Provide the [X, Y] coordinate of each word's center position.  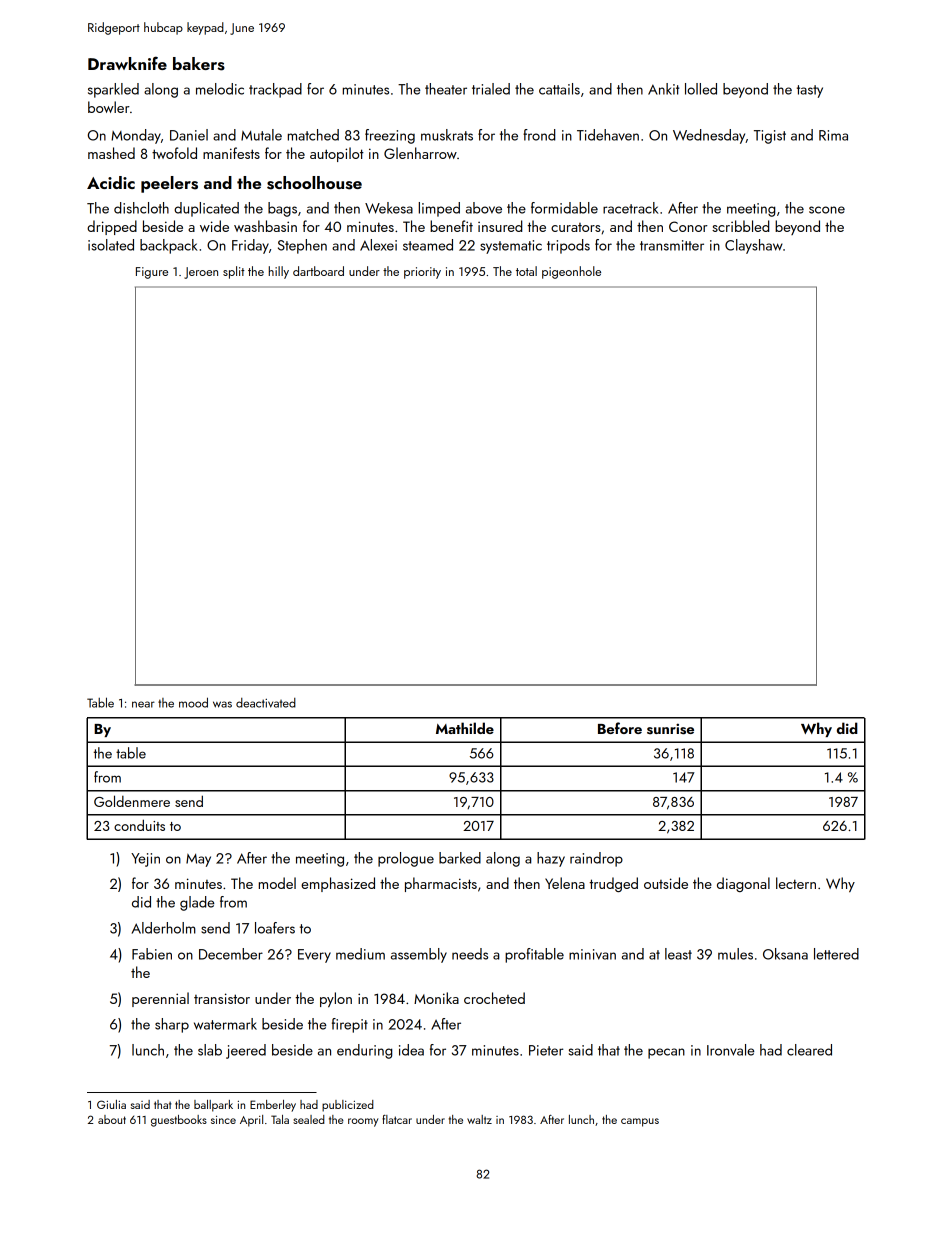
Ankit [663, 89]
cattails [559, 89]
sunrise [670, 729]
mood [193, 702]
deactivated [266, 703]
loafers [275, 928]
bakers [199, 64]
